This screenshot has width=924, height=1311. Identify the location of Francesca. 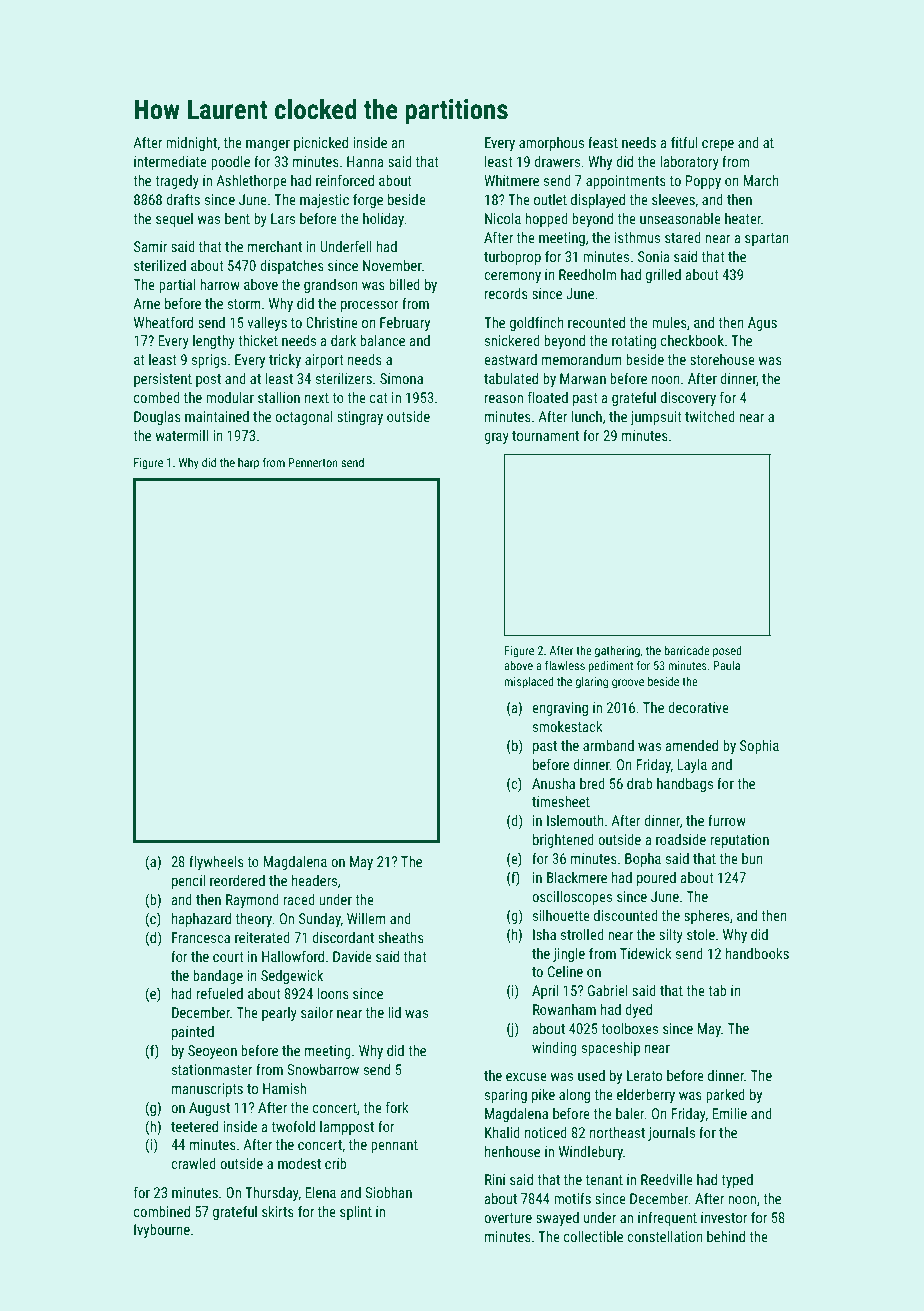
(201, 937).
